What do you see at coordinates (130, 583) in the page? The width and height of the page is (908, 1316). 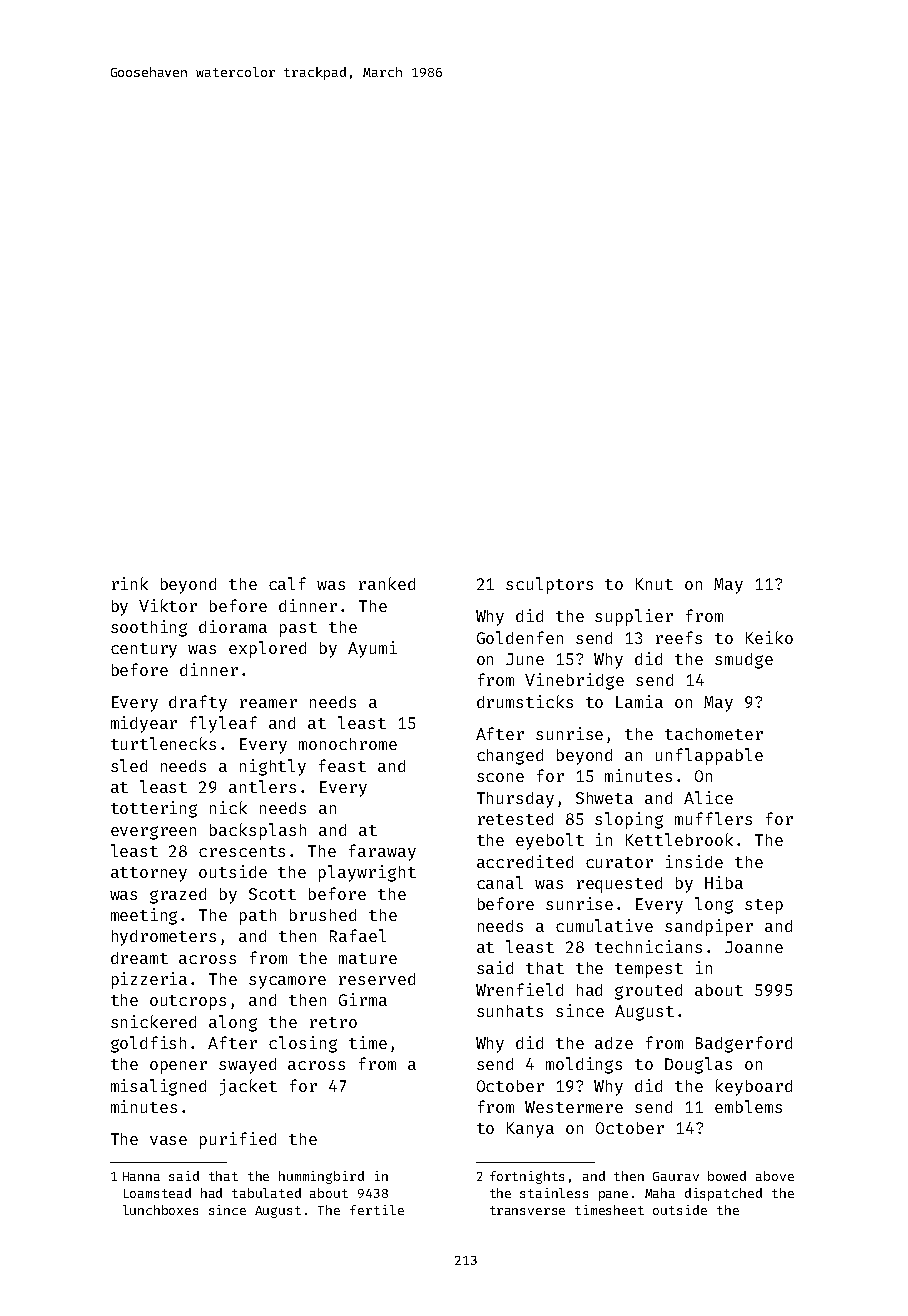 I see `rink` at bounding box center [130, 583].
